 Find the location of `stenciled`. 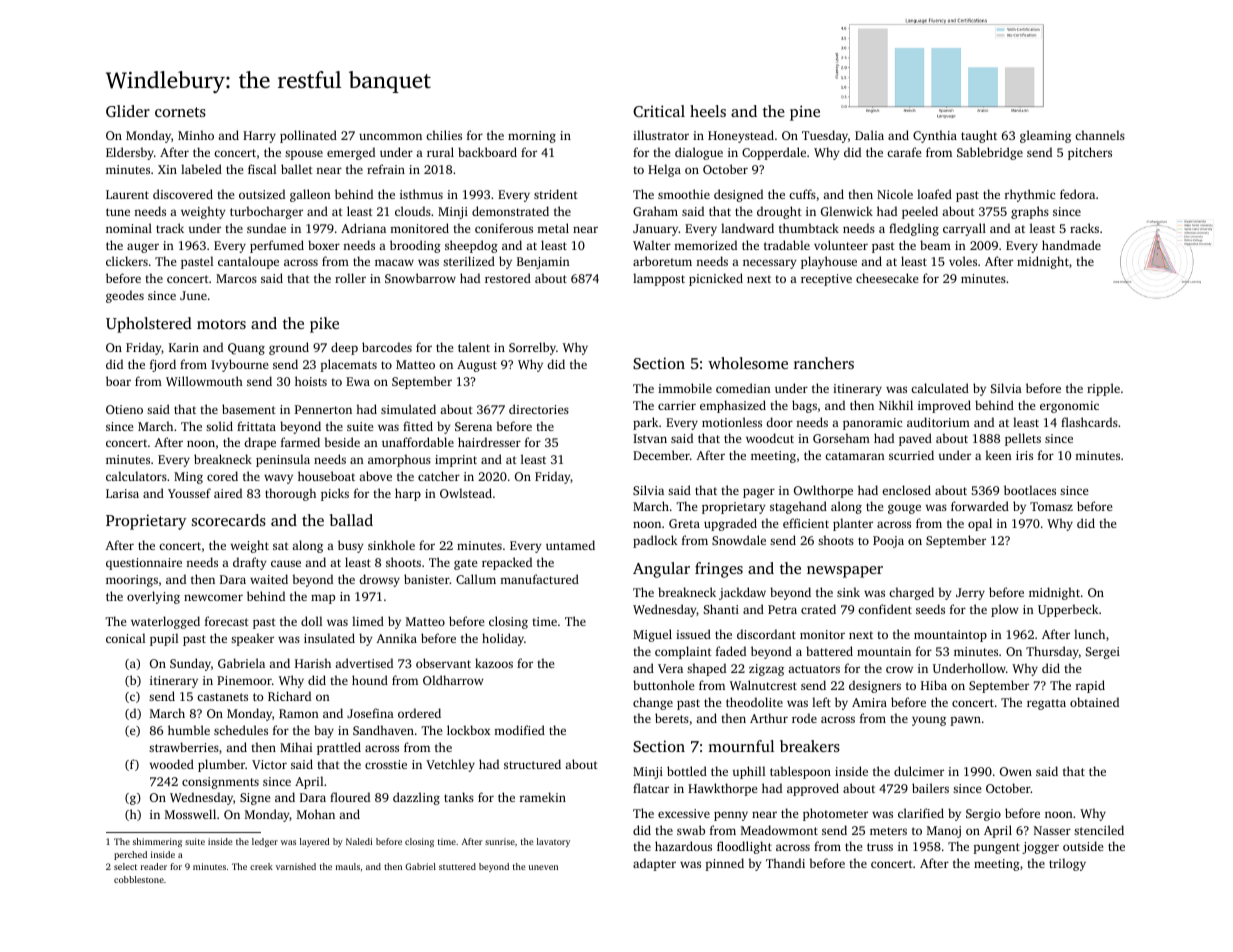

stenciled is located at coordinates (1099, 830).
